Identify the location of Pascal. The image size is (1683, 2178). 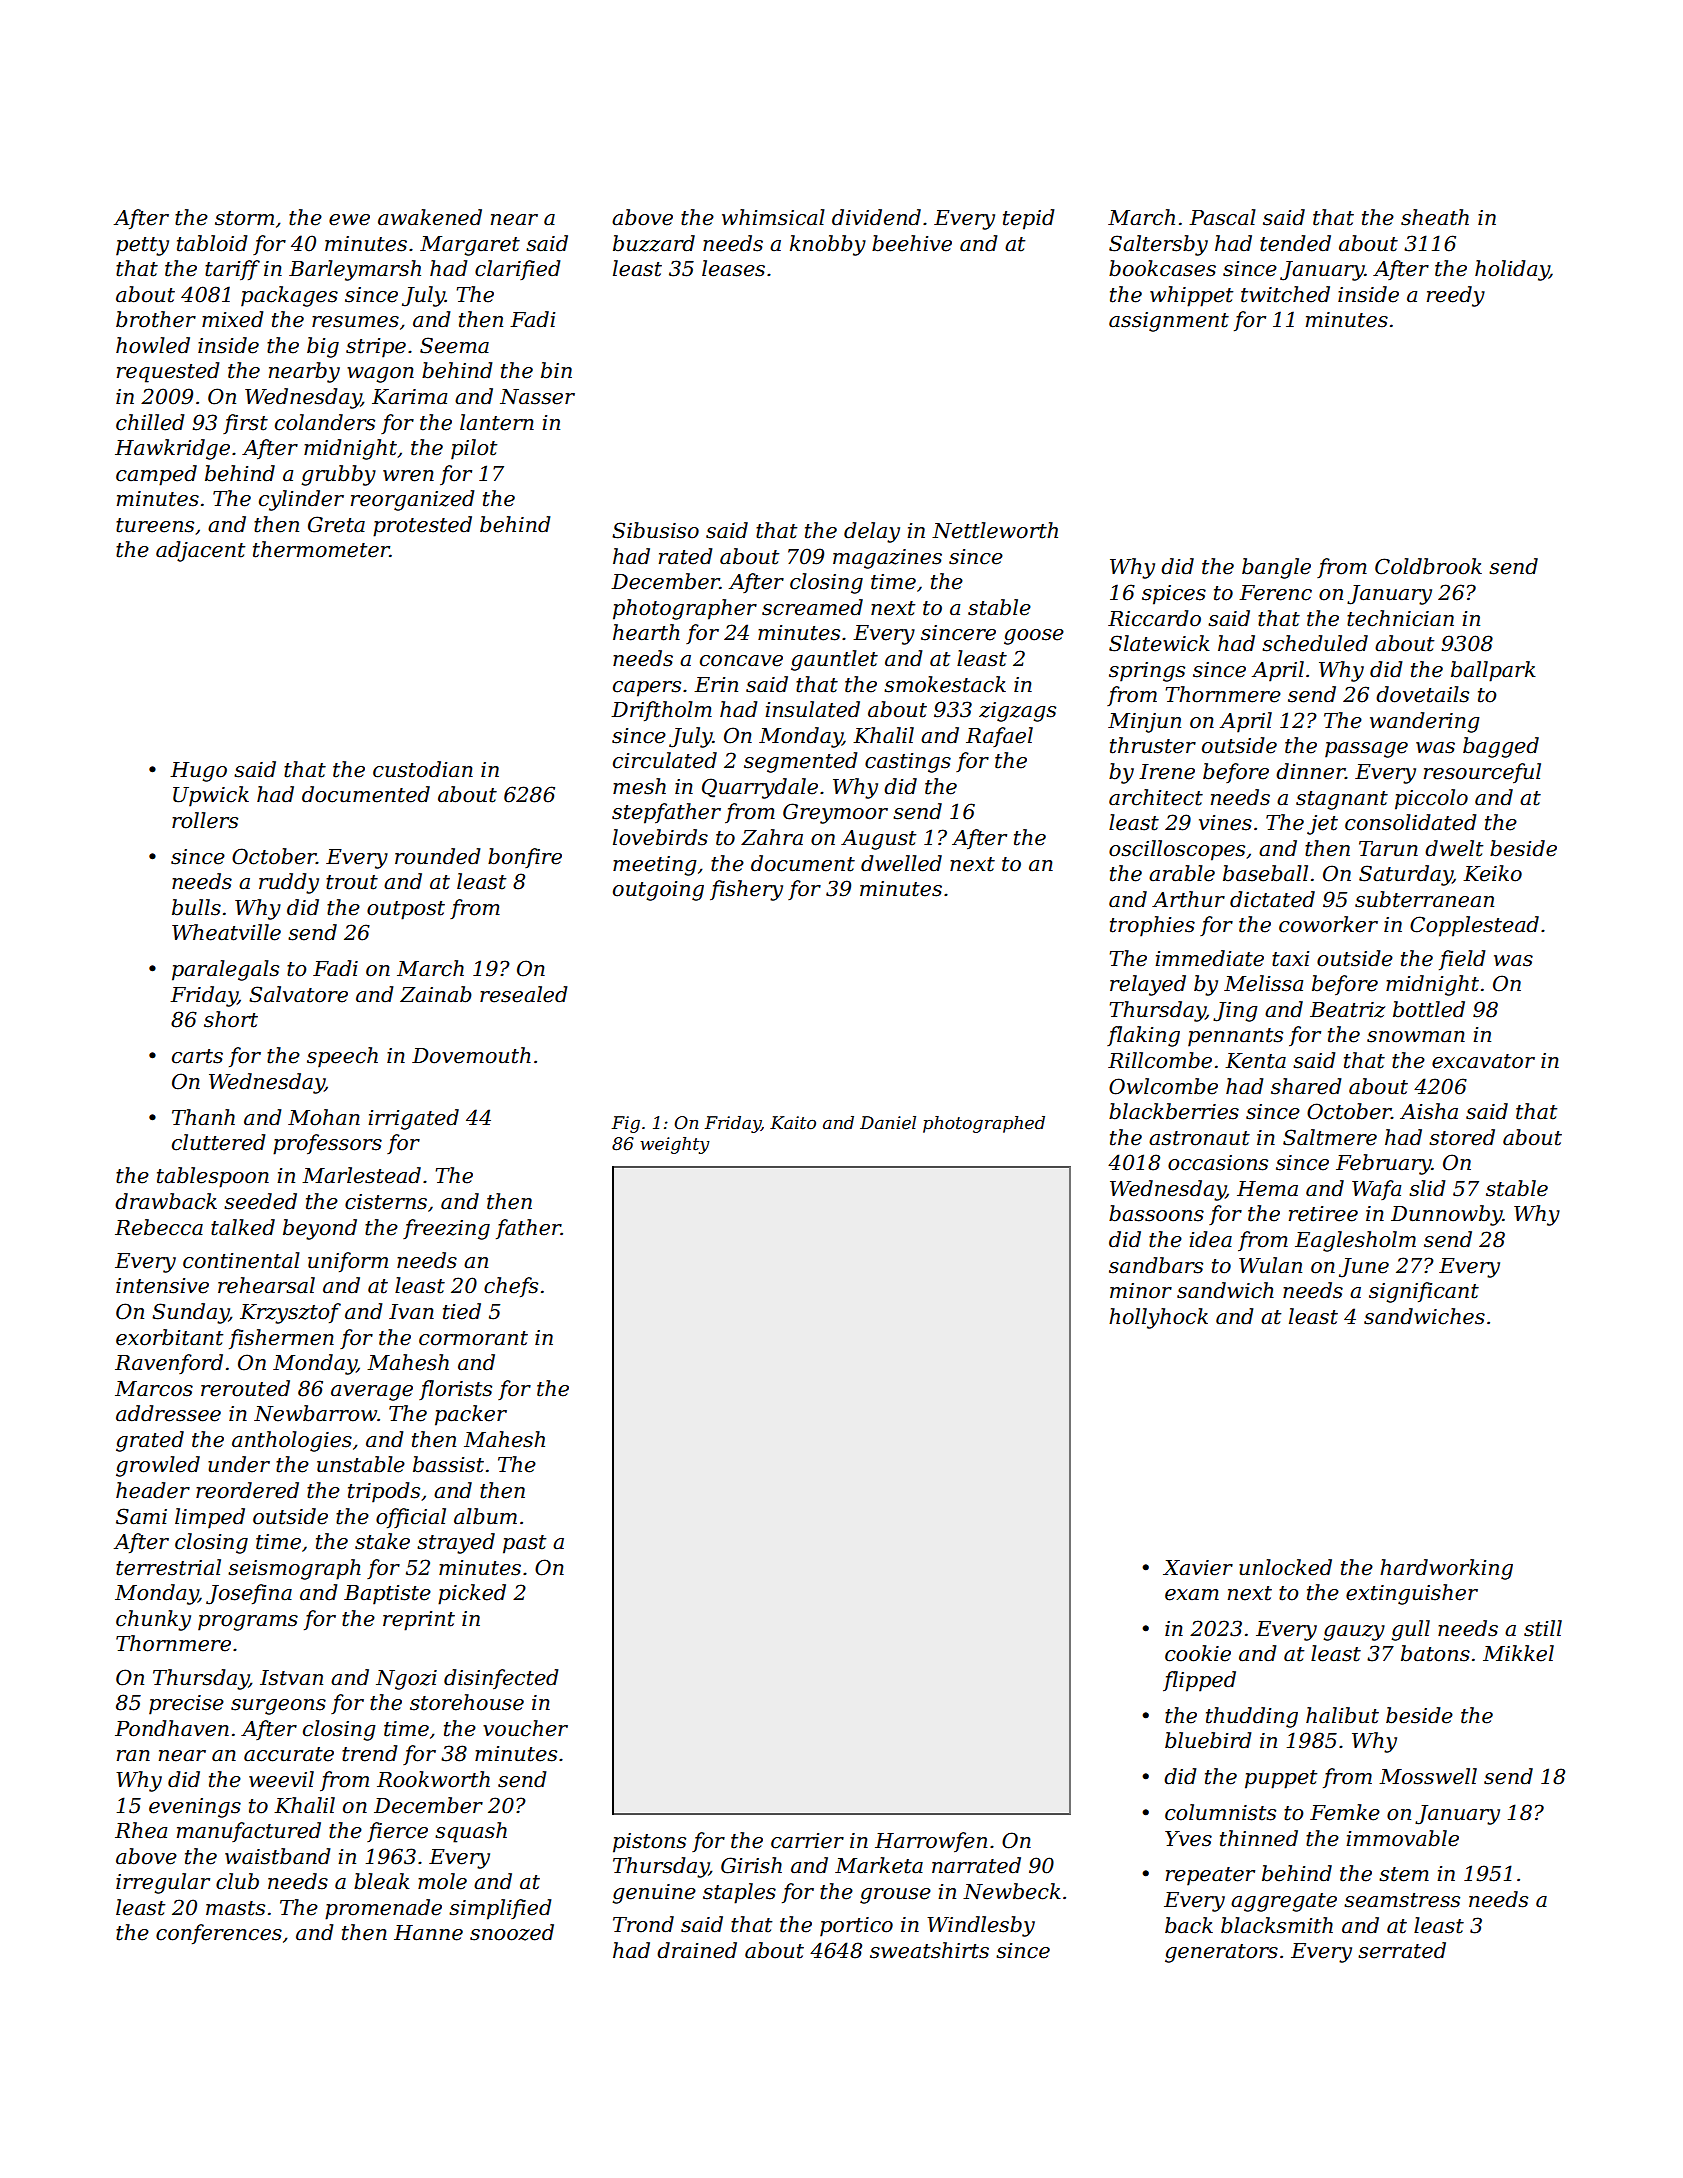
(1222, 217).
